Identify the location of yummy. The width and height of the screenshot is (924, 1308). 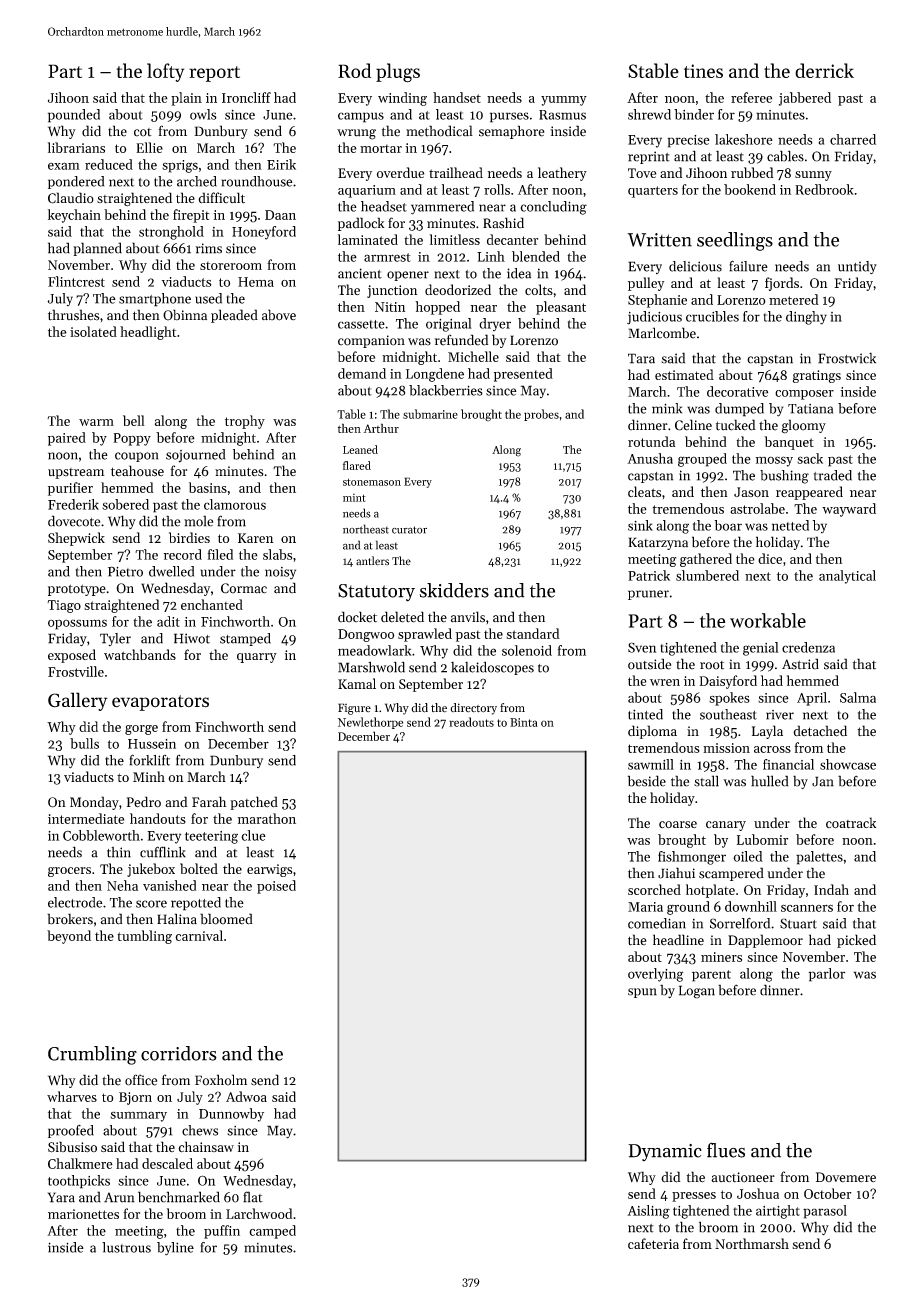
(564, 101).
